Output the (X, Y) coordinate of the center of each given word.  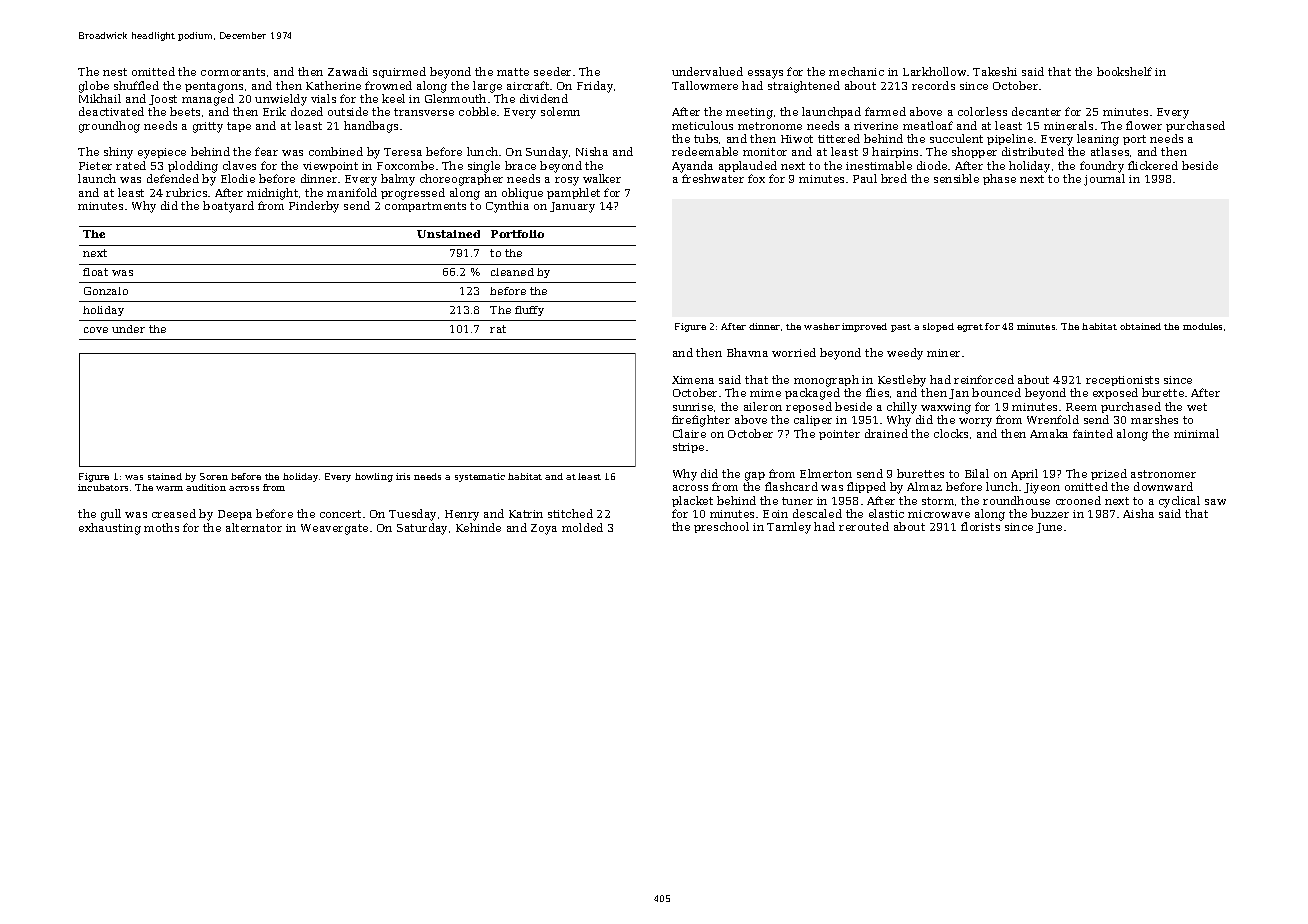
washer (822, 326)
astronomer (1163, 474)
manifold (352, 192)
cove (96, 330)
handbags (371, 127)
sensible (956, 178)
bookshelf (1124, 71)
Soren (214, 476)
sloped (938, 327)
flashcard (791, 486)
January (572, 207)
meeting (749, 113)
